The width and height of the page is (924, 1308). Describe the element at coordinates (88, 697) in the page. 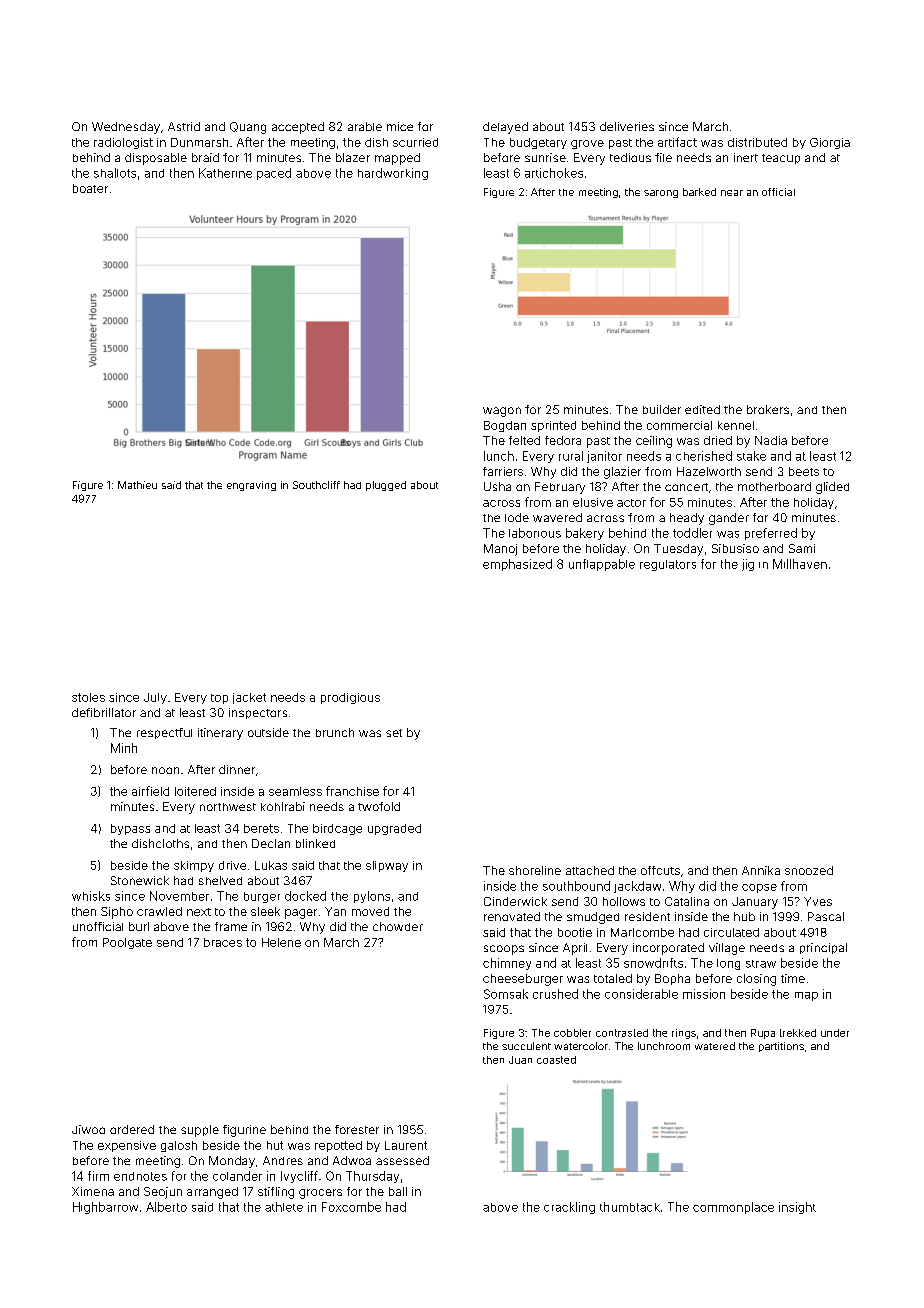

I see `stoles` at that location.
